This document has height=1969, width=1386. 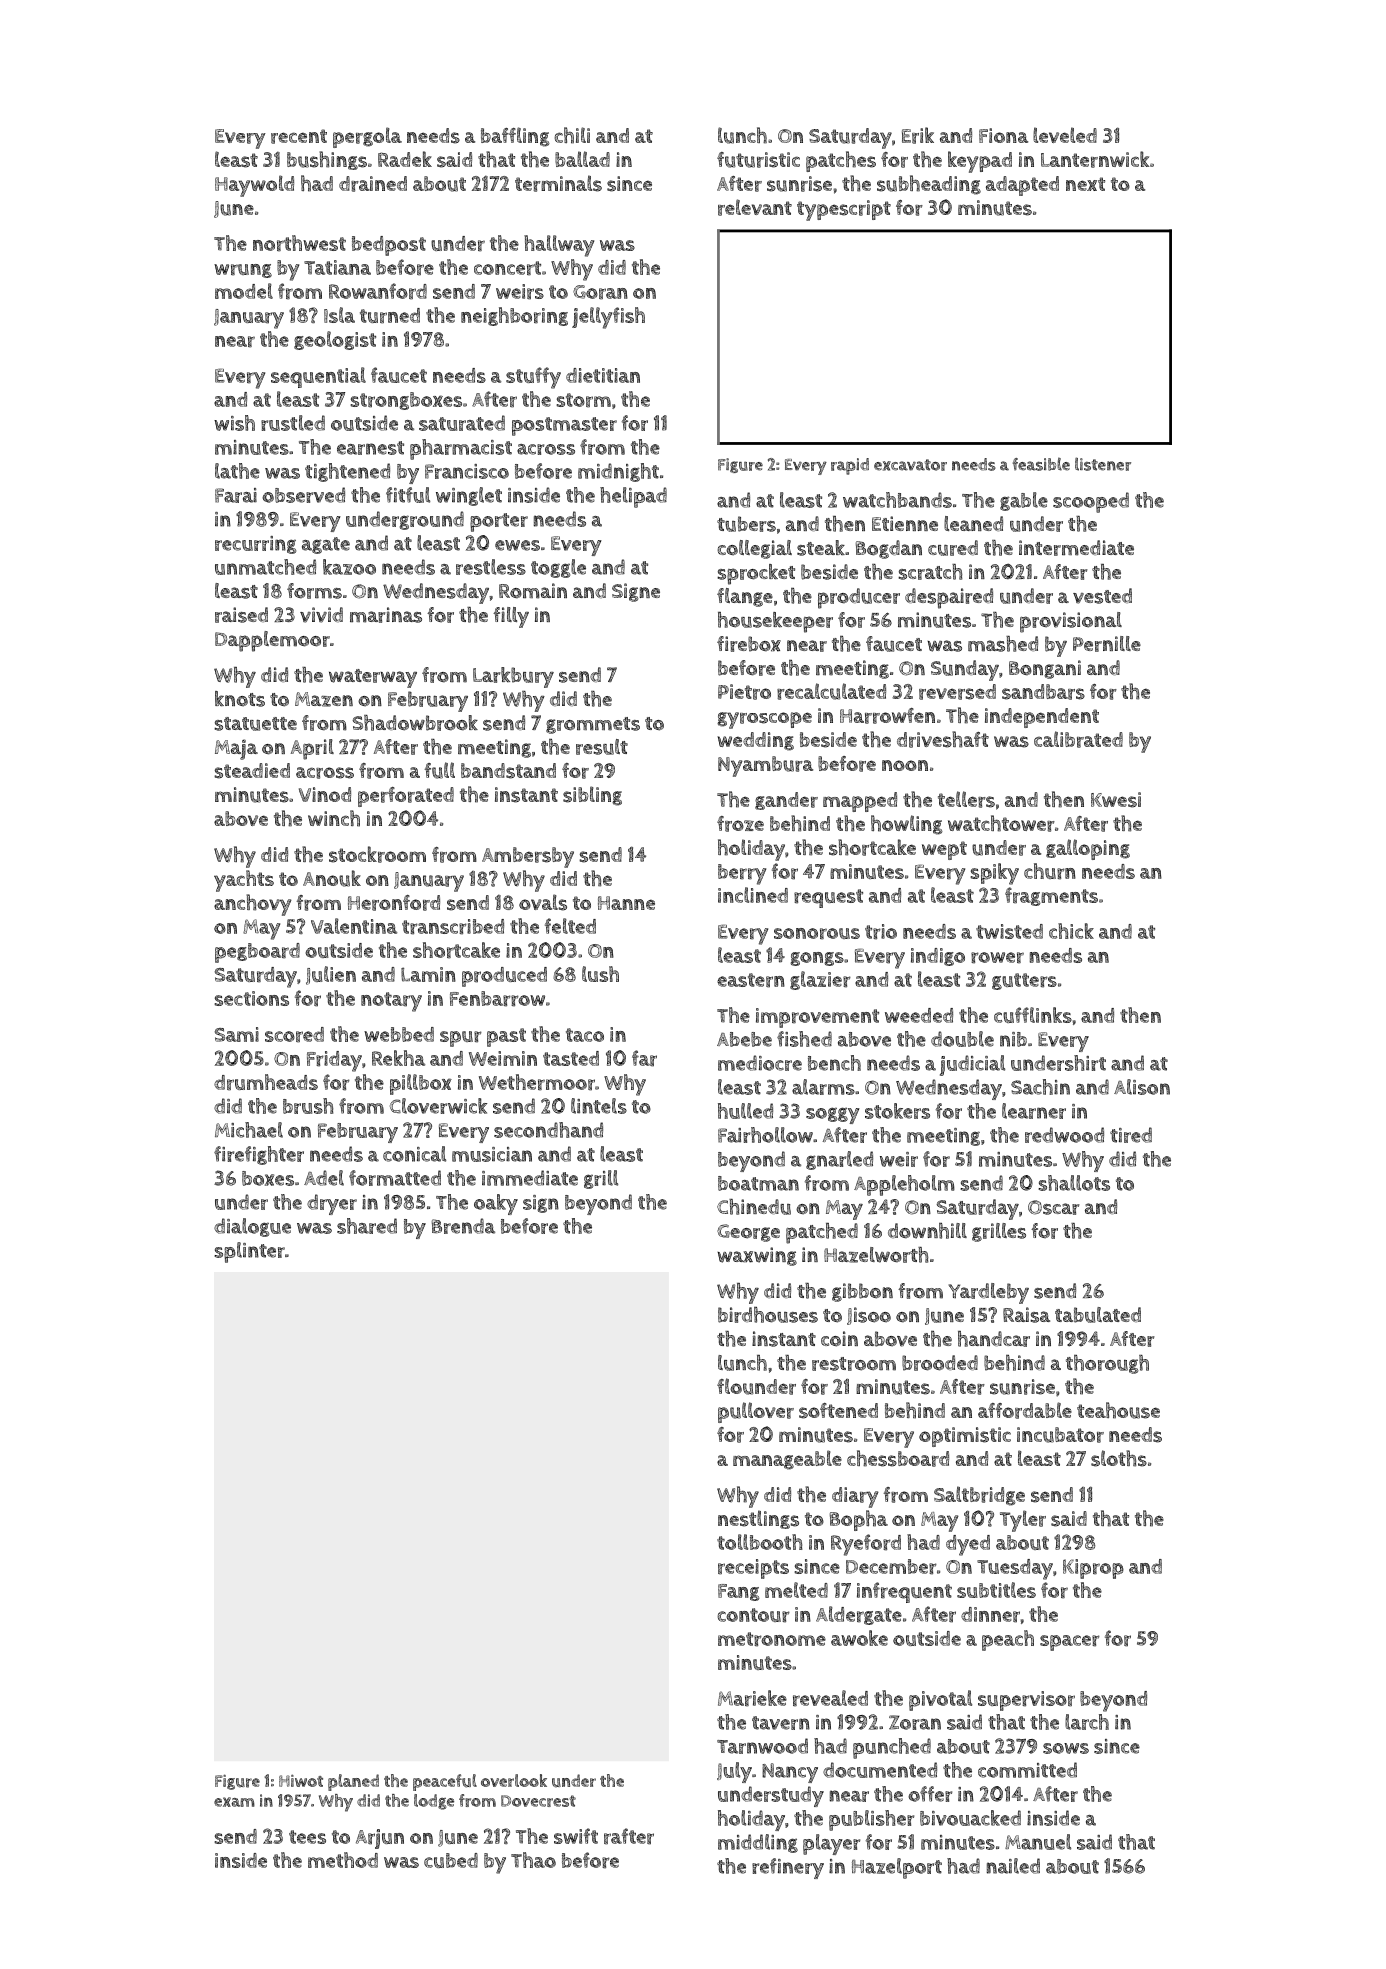 What do you see at coordinates (1033, 1015) in the document?
I see `cufflinks` at bounding box center [1033, 1015].
